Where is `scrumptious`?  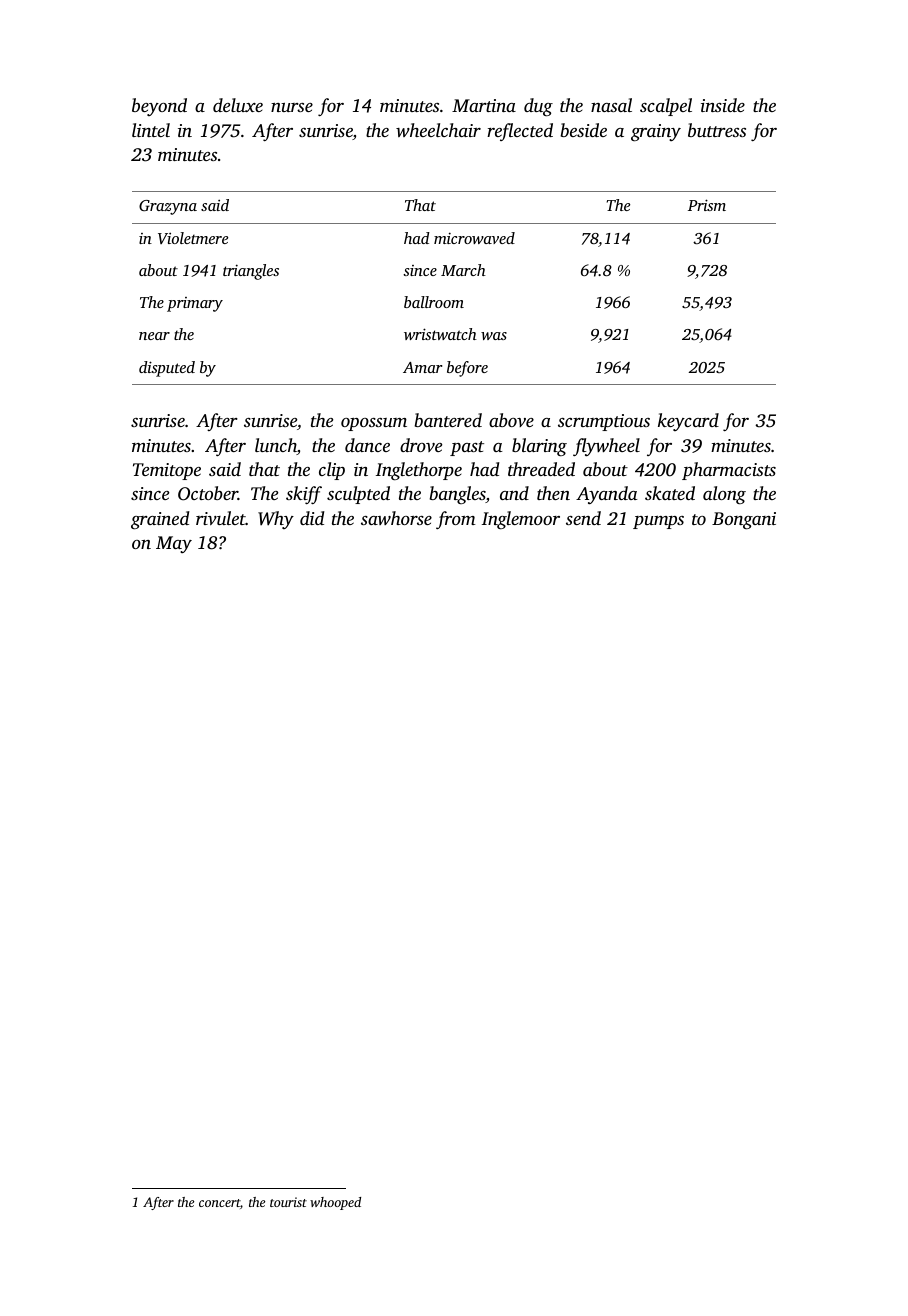 scrumptious is located at coordinates (604, 422).
